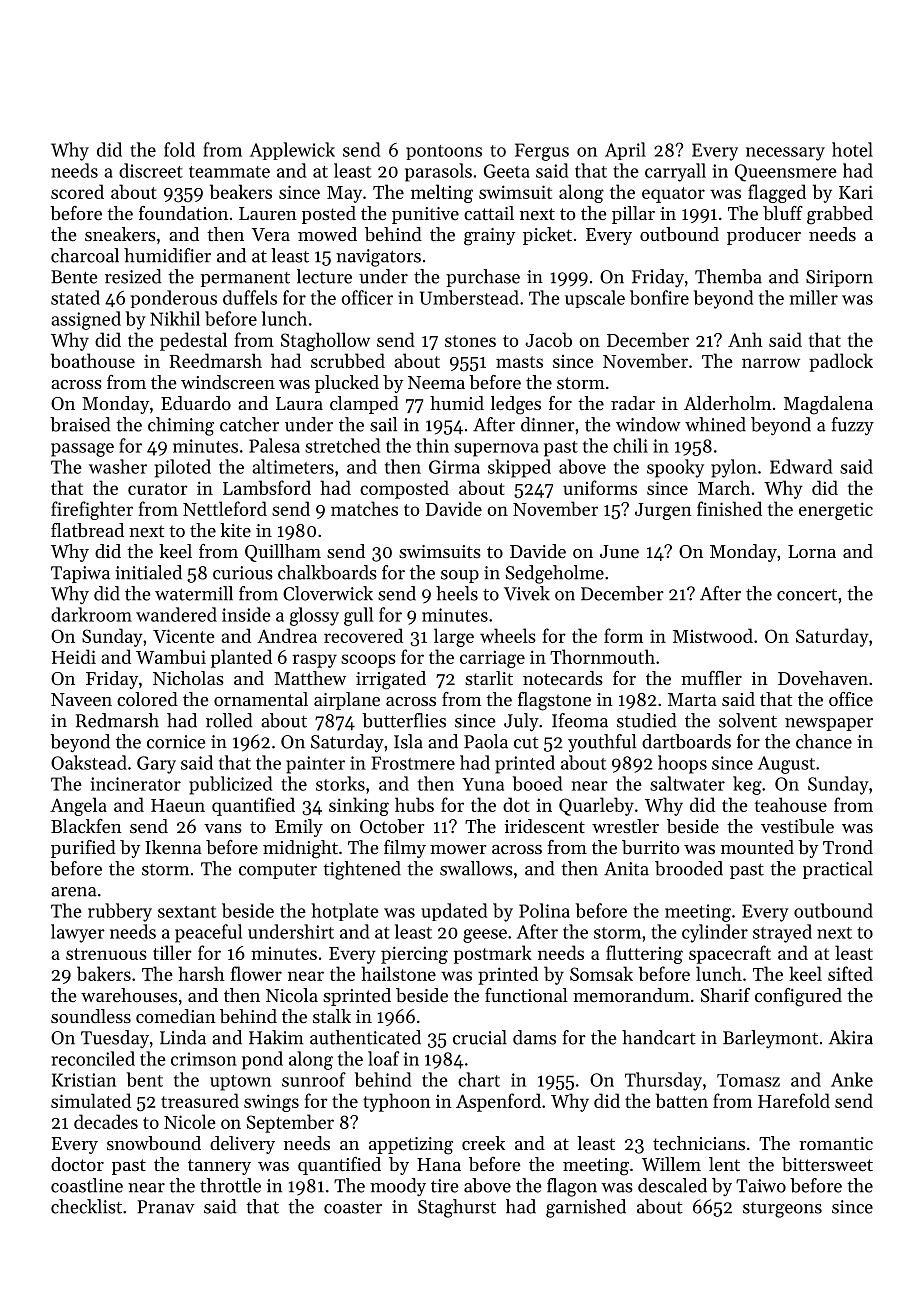 This page has width=924, height=1314. I want to click on padlock, so click(841, 362).
